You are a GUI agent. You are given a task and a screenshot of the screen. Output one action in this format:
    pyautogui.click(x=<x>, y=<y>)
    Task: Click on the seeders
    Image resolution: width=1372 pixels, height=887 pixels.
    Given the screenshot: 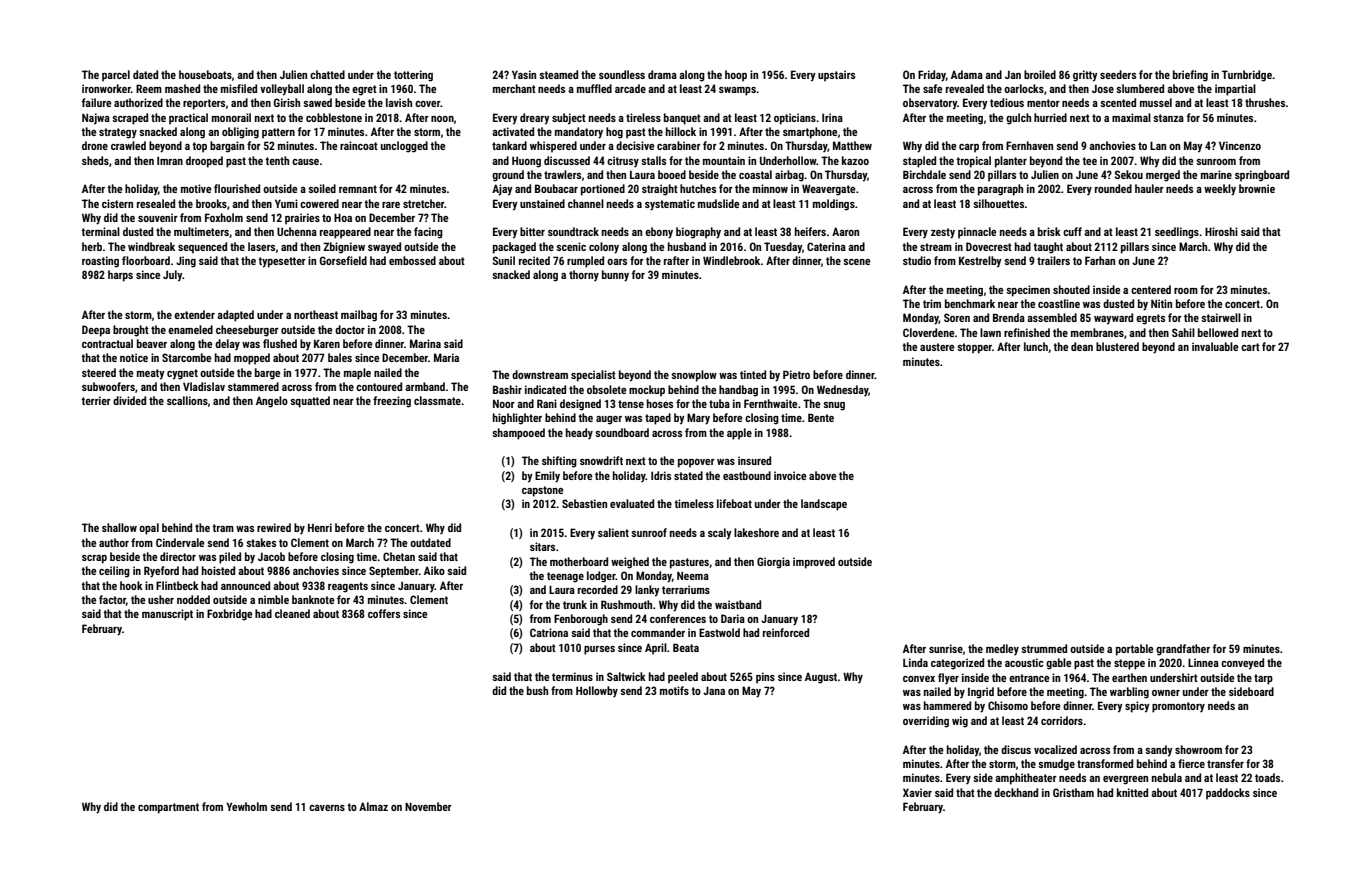 What is the action you would take?
    pyautogui.click(x=1118, y=74)
